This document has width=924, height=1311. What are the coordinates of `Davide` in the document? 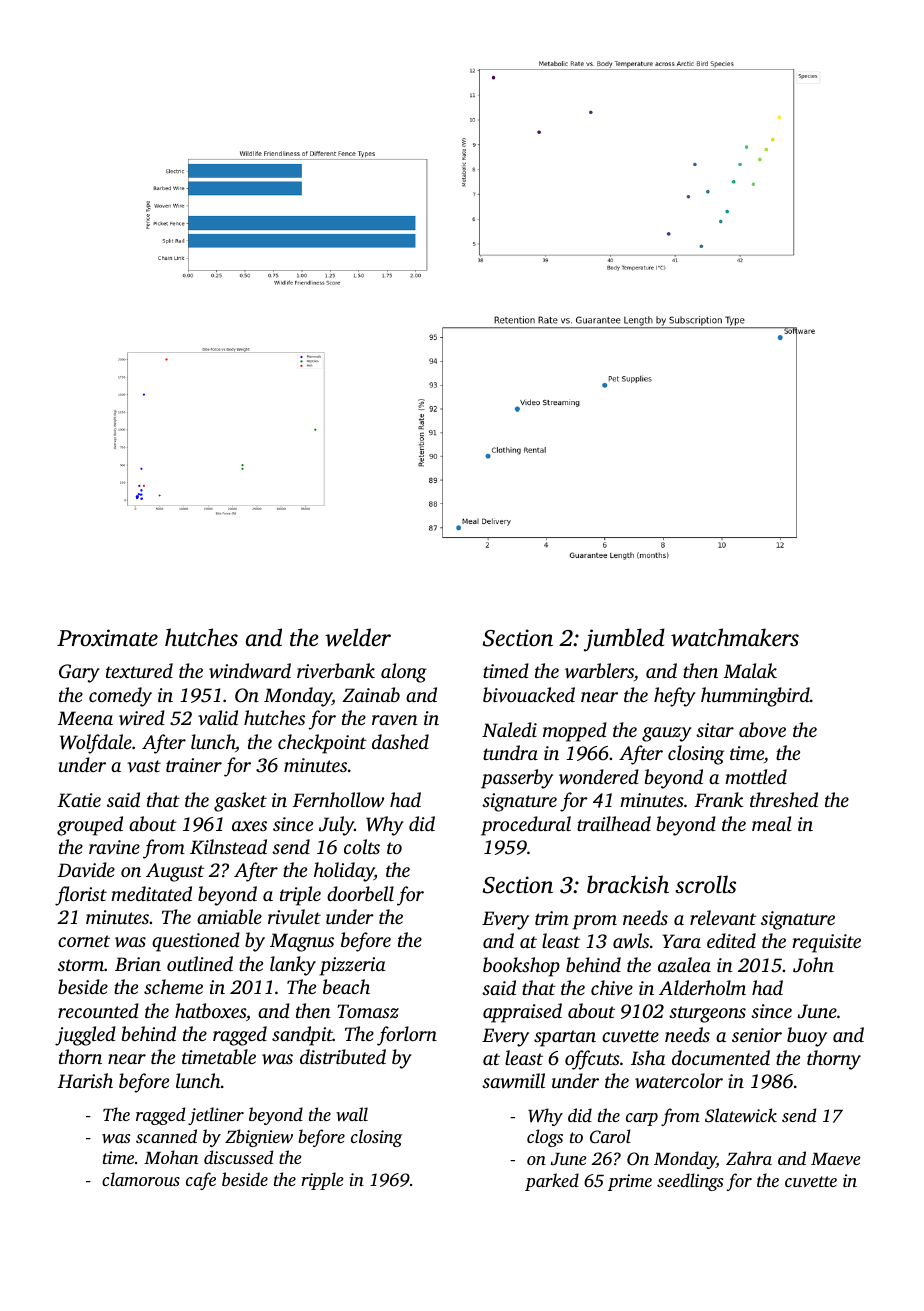 It's located at (86, 869).
